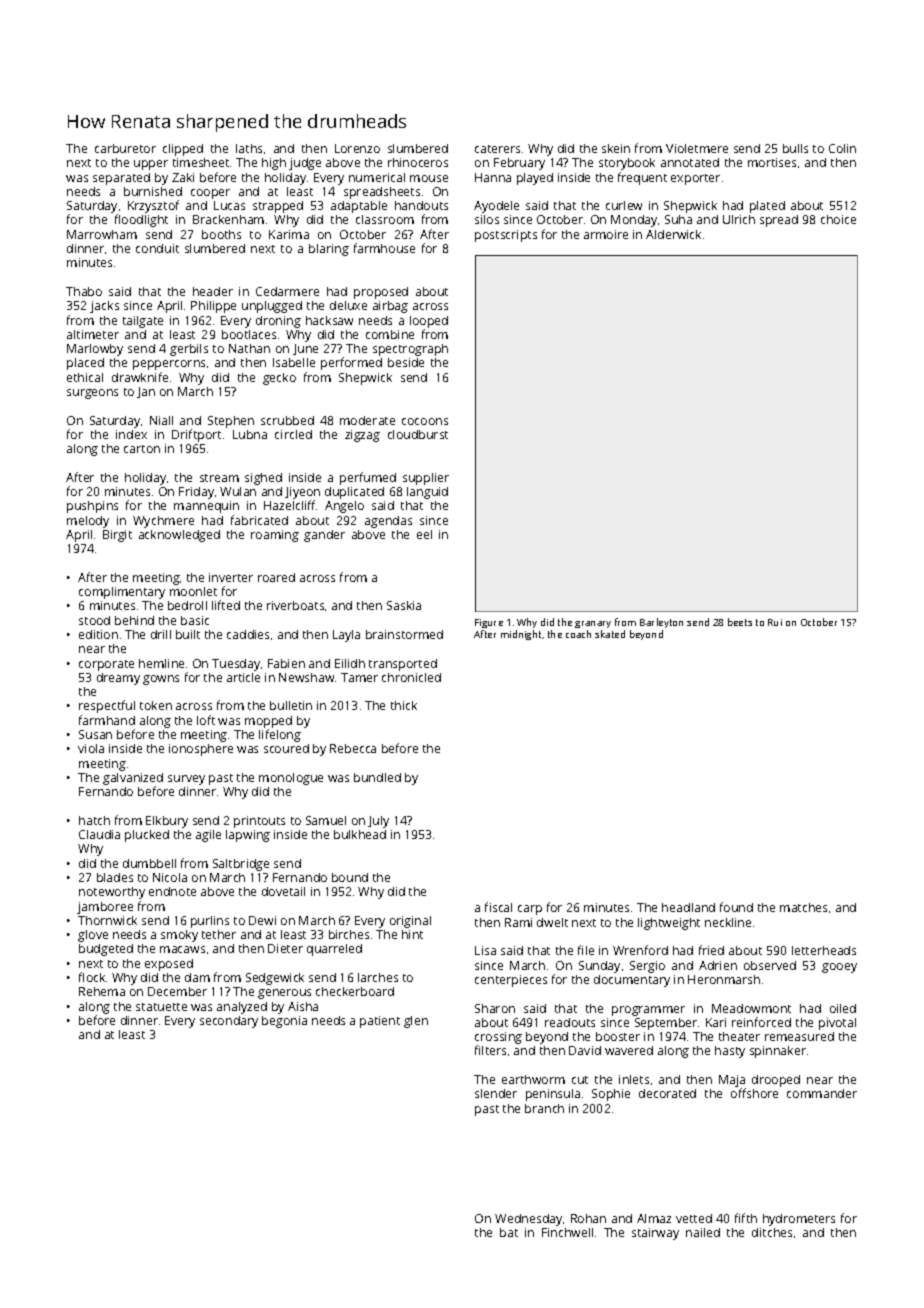  What do you see at coordinates (197, 977) in the page?
I see `dam` at bounding box center [197, 977].
